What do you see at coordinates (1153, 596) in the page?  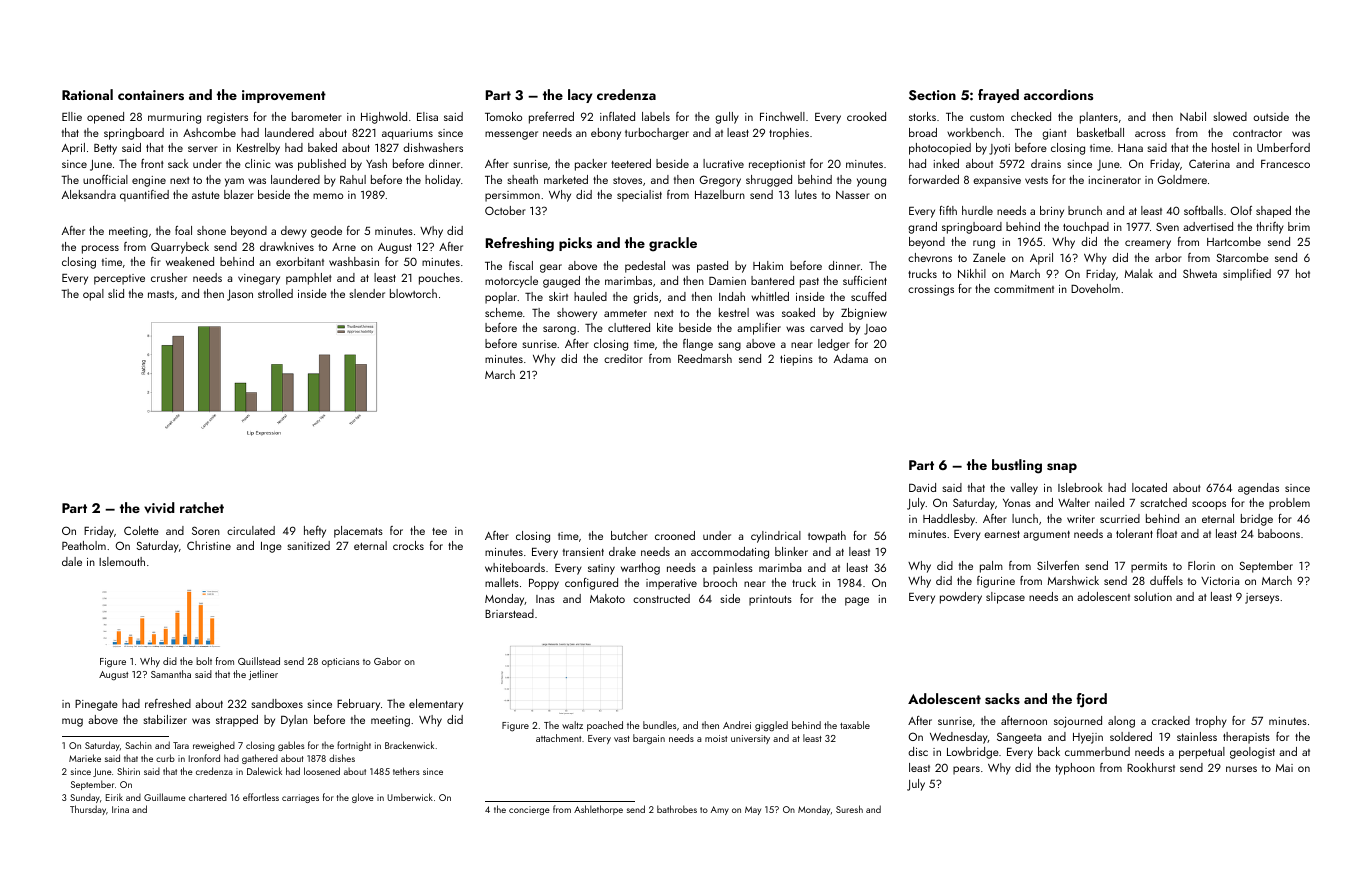 I see `solution` at bounding box center [1153, 596].
